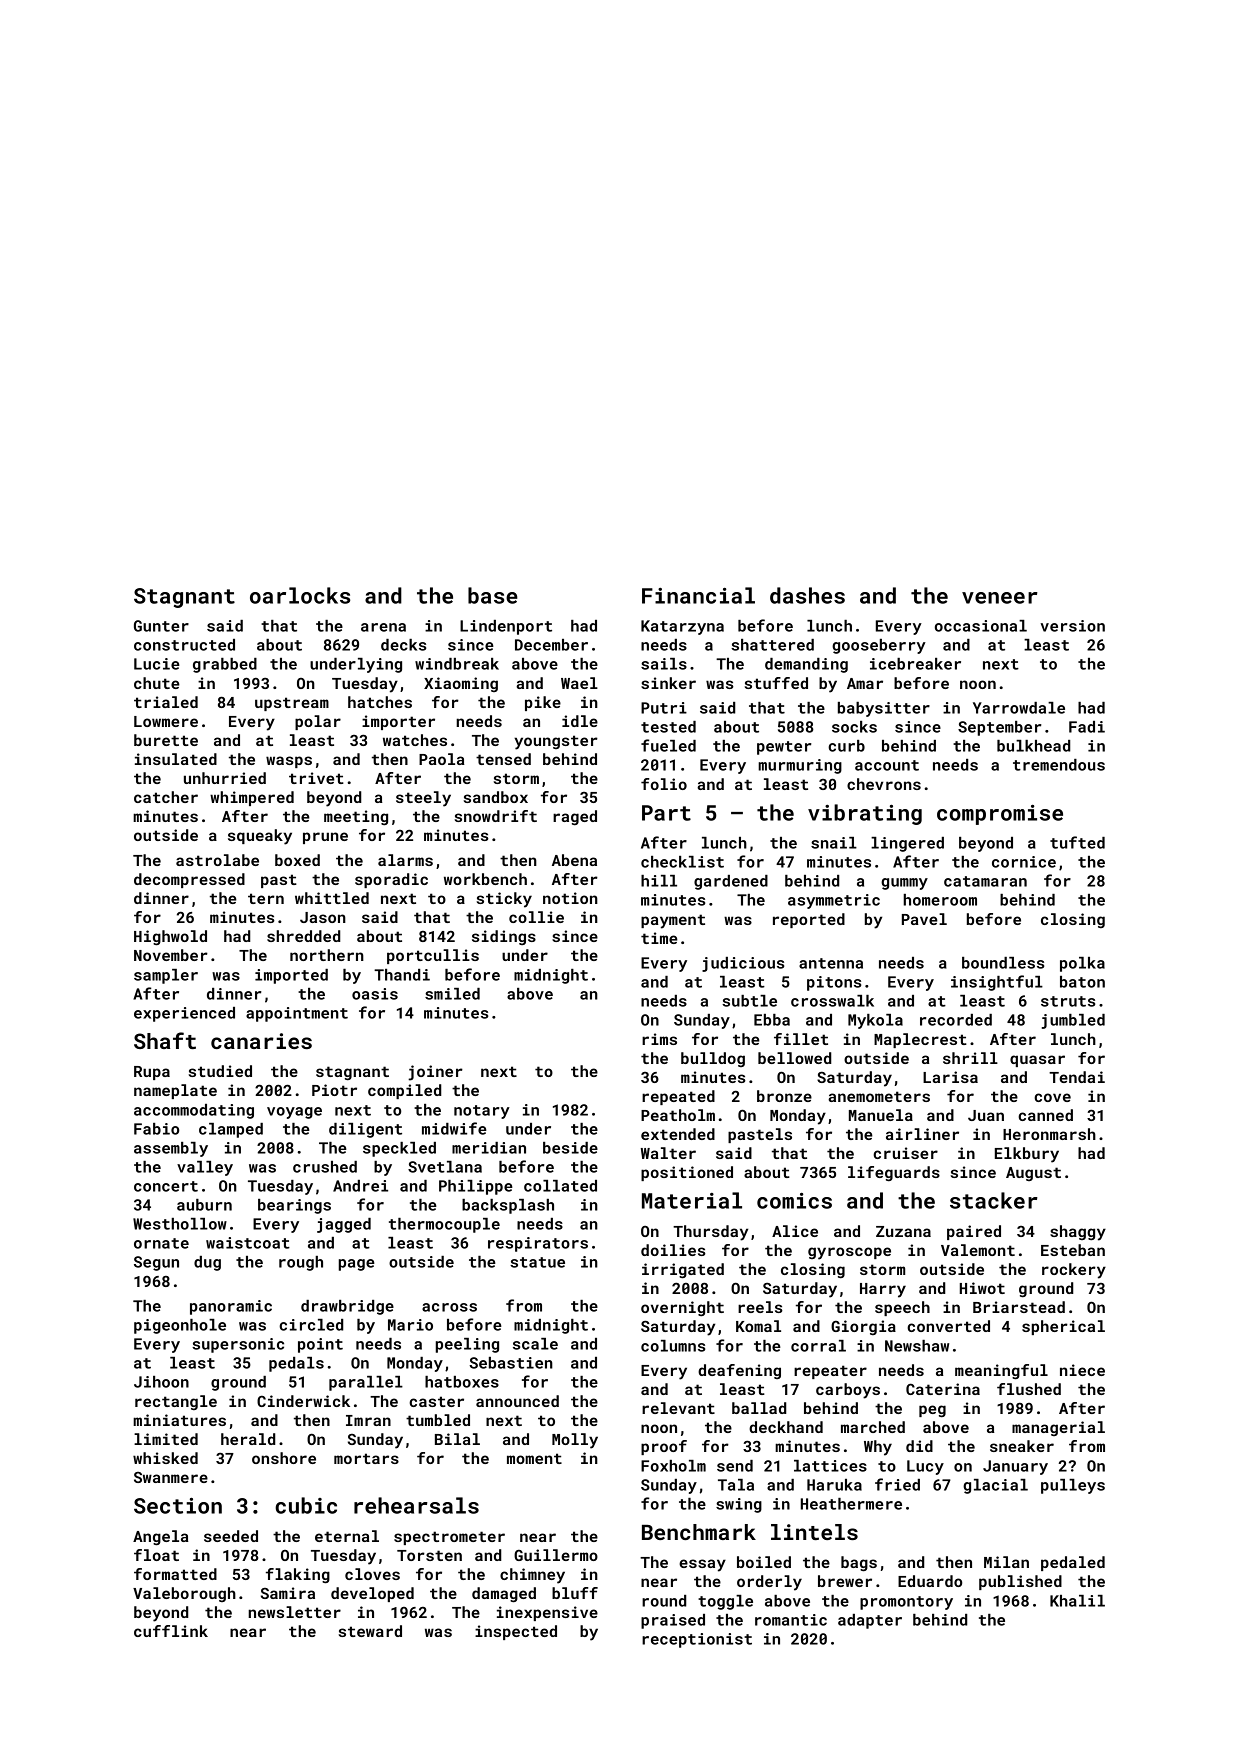  Describe the element at coordinates (220, 1071) in the screenshot. I see `studied` at that location.
